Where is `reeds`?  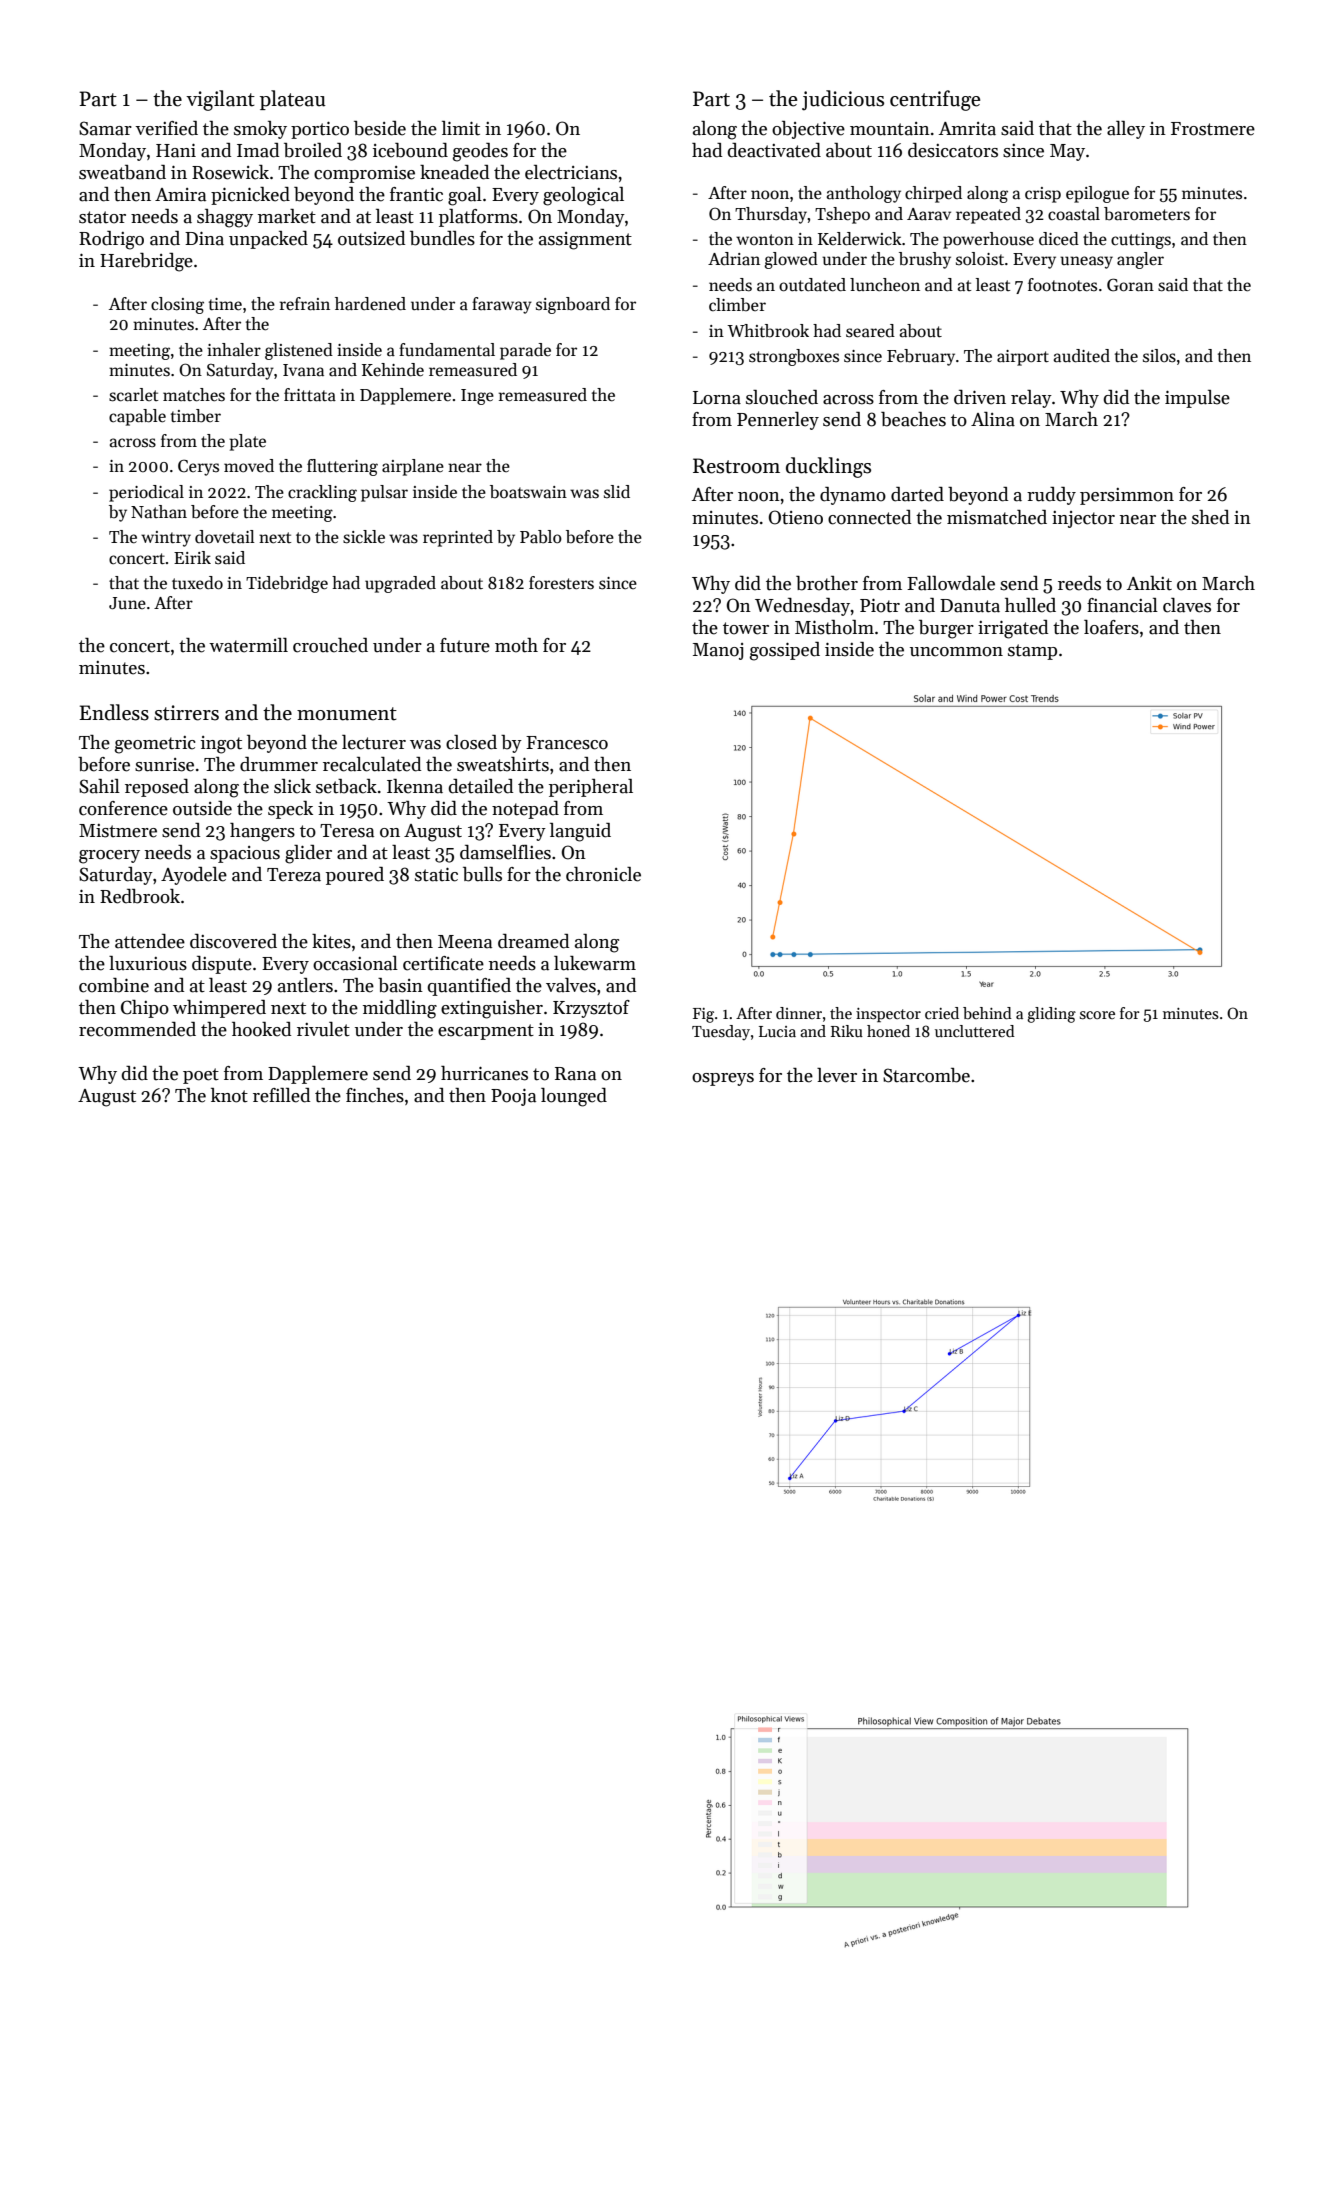
reeds is located at coordinates (1079, 583).
